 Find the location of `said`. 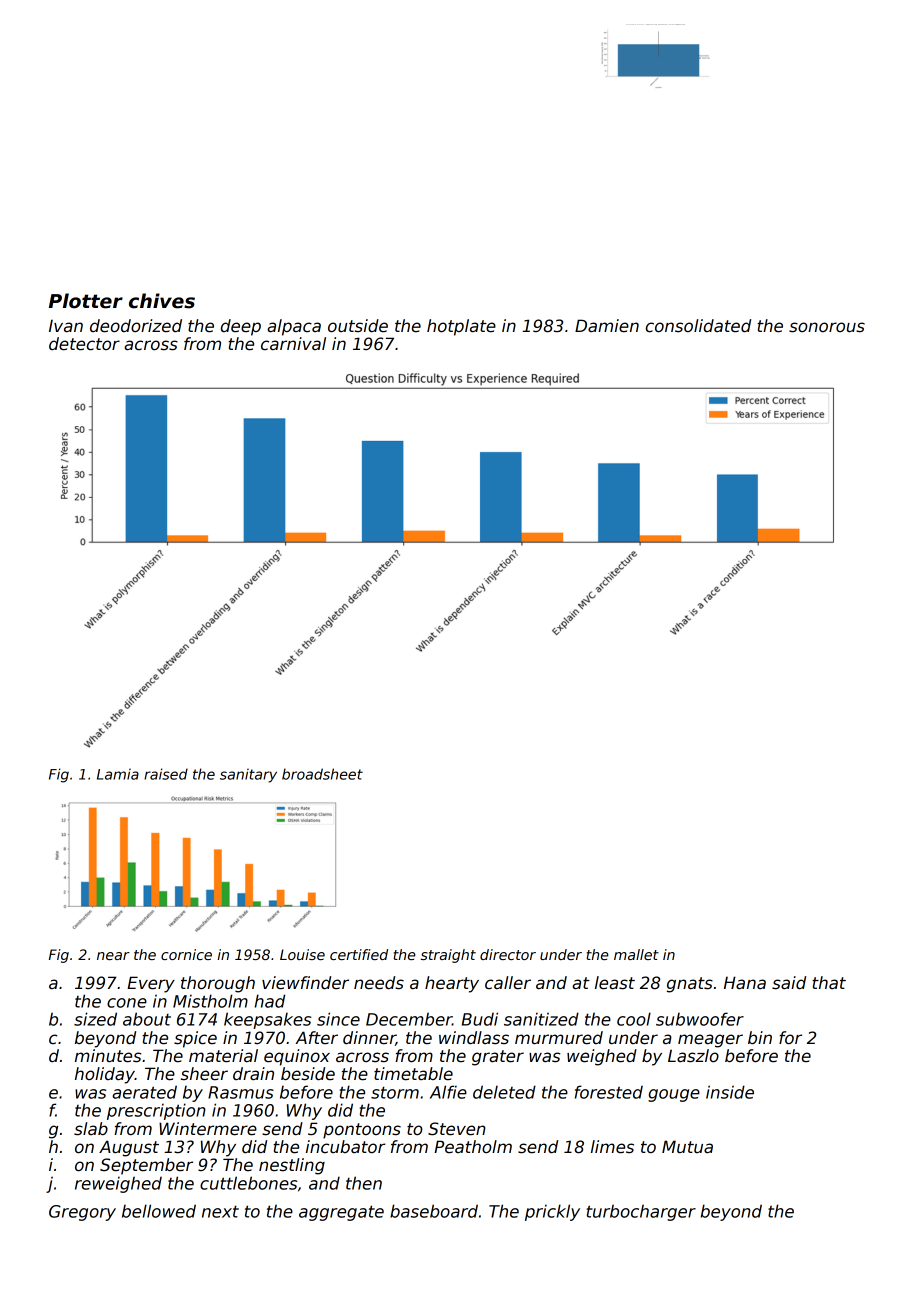

said is located at coordinates (789, 983).
